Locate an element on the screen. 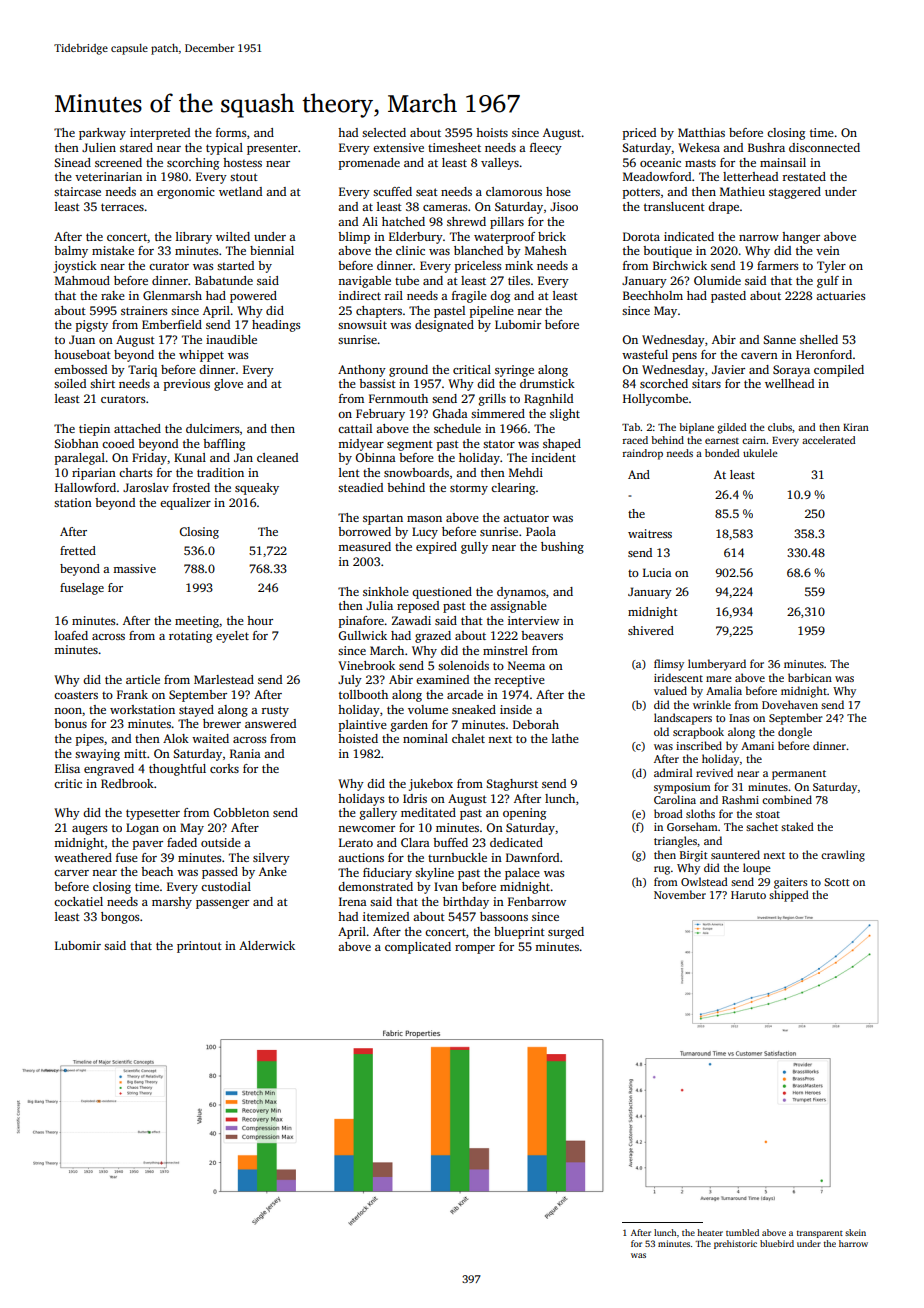  gully is located at coordinates (474, 548).
